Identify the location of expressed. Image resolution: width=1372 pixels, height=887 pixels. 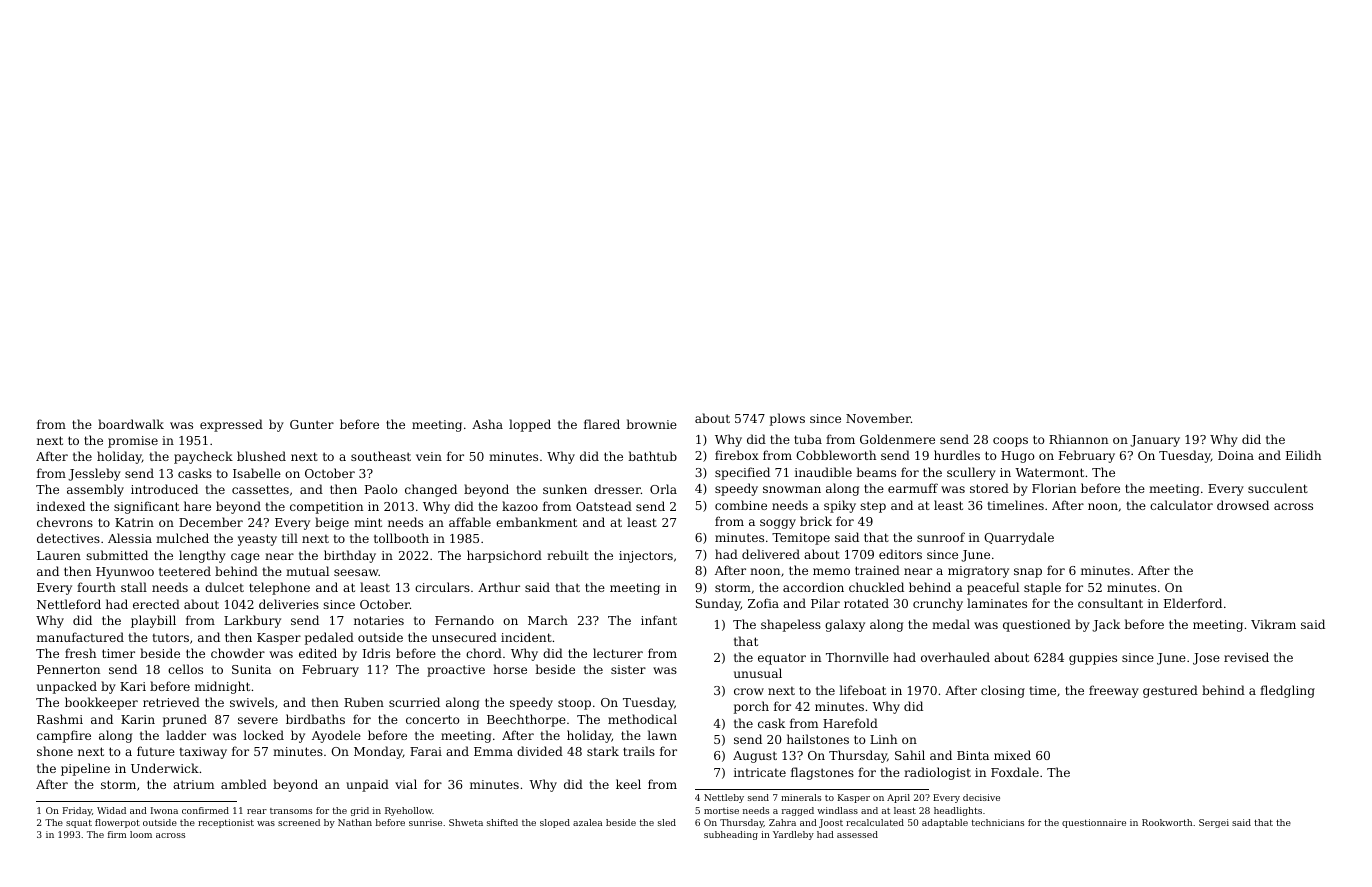
(231, 425).
